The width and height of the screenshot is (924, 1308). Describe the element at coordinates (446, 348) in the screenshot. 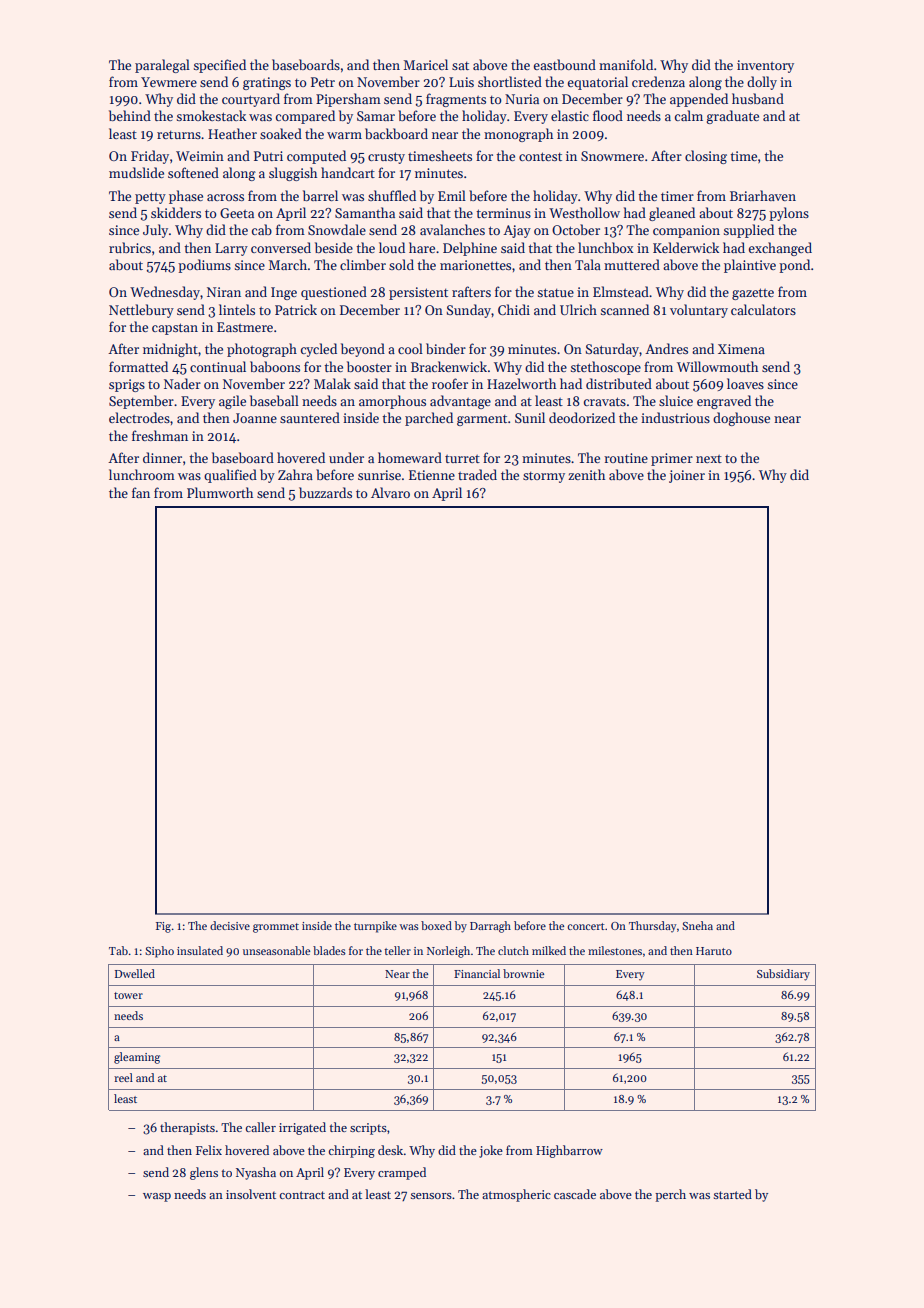

I see `binder` at that location.
